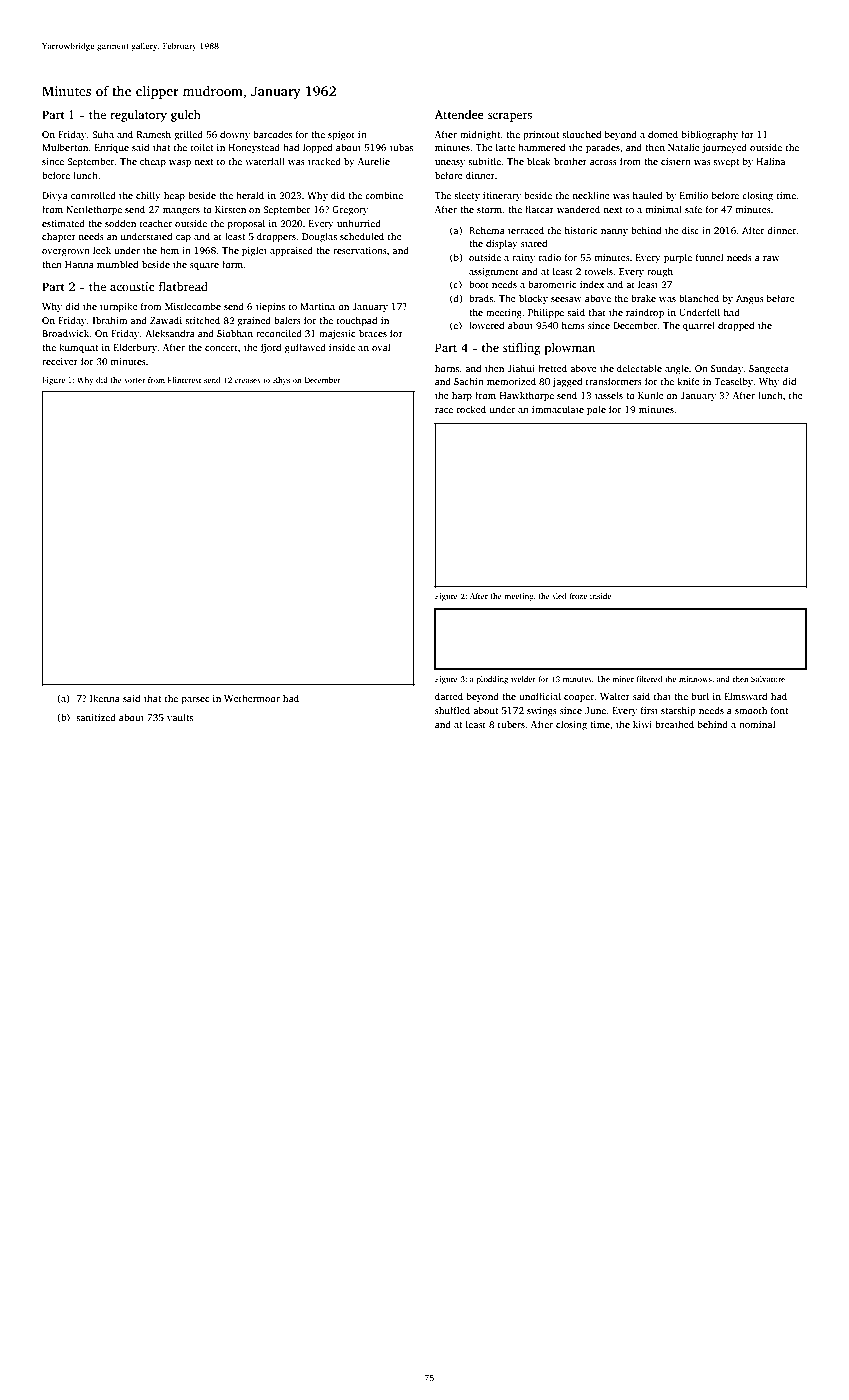  Describe the element at coordinates (523, 679) in the screenshot. I see `welder` at that location.
